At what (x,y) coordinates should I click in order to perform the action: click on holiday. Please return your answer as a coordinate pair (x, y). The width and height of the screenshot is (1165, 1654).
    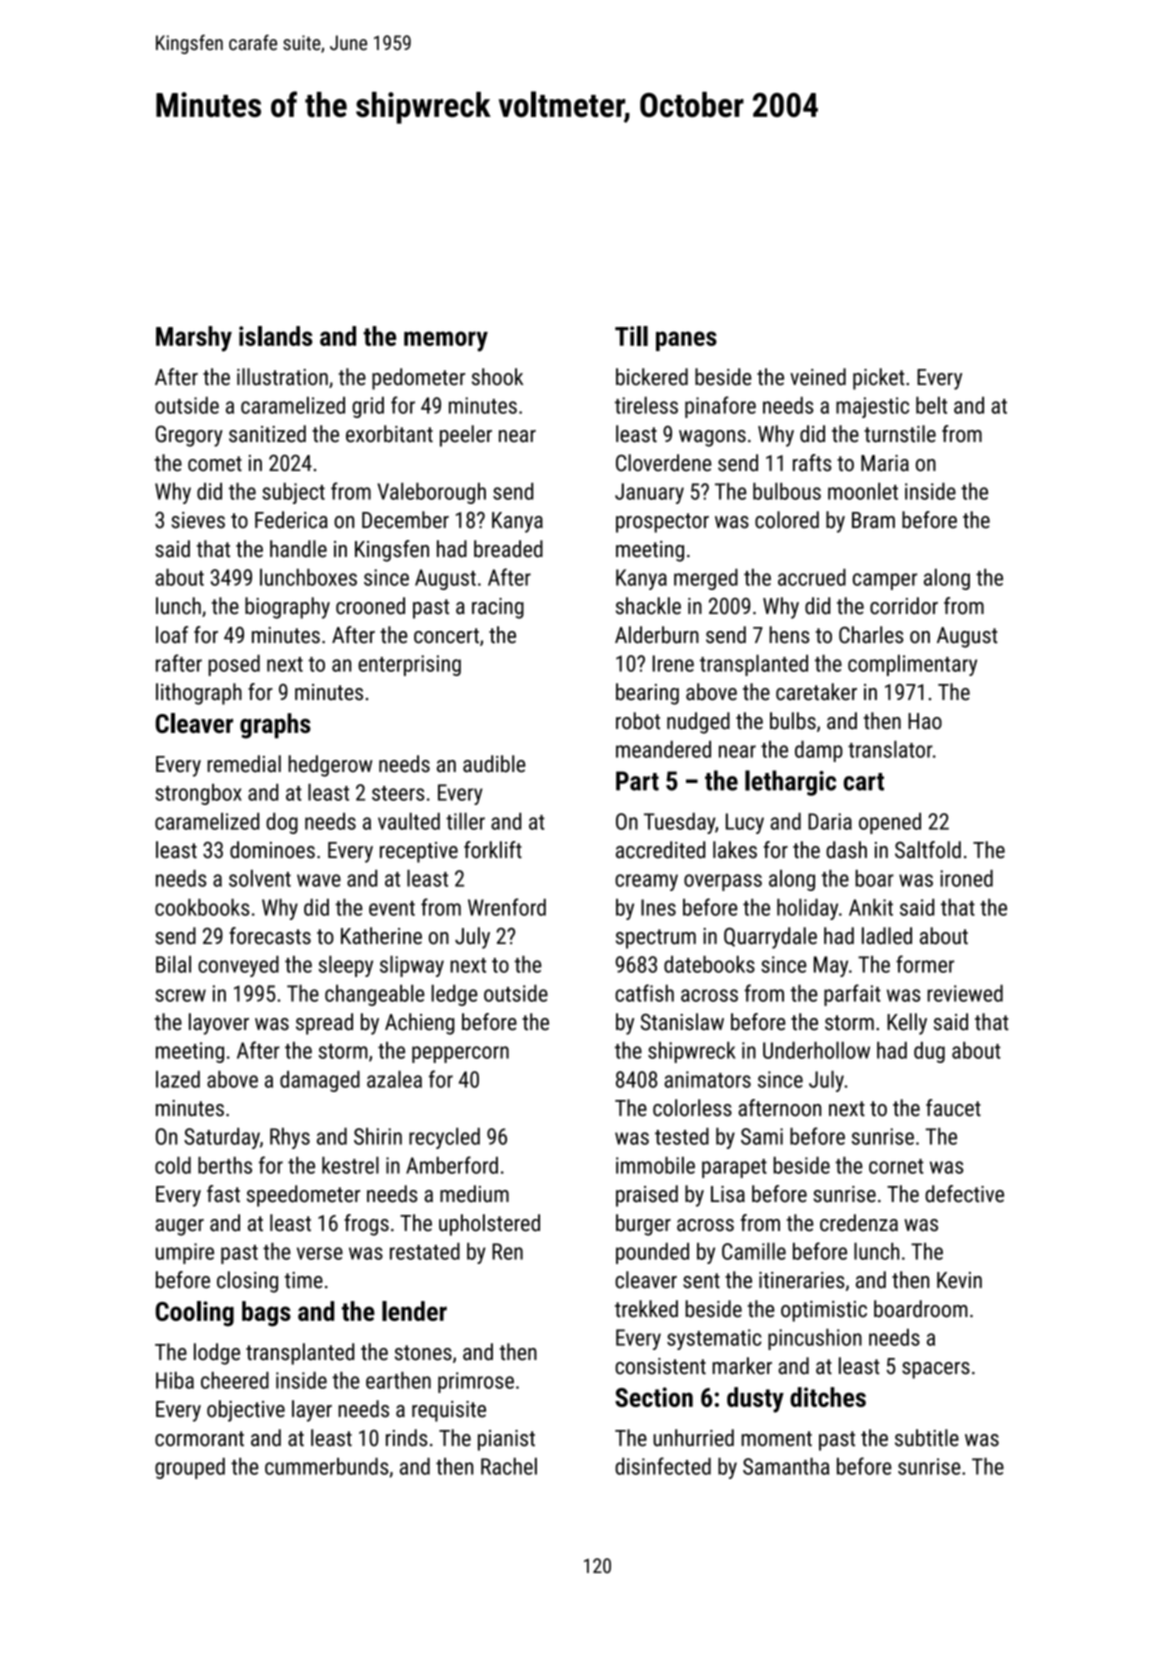
    Looking at the image, I should click on (807, 909).
